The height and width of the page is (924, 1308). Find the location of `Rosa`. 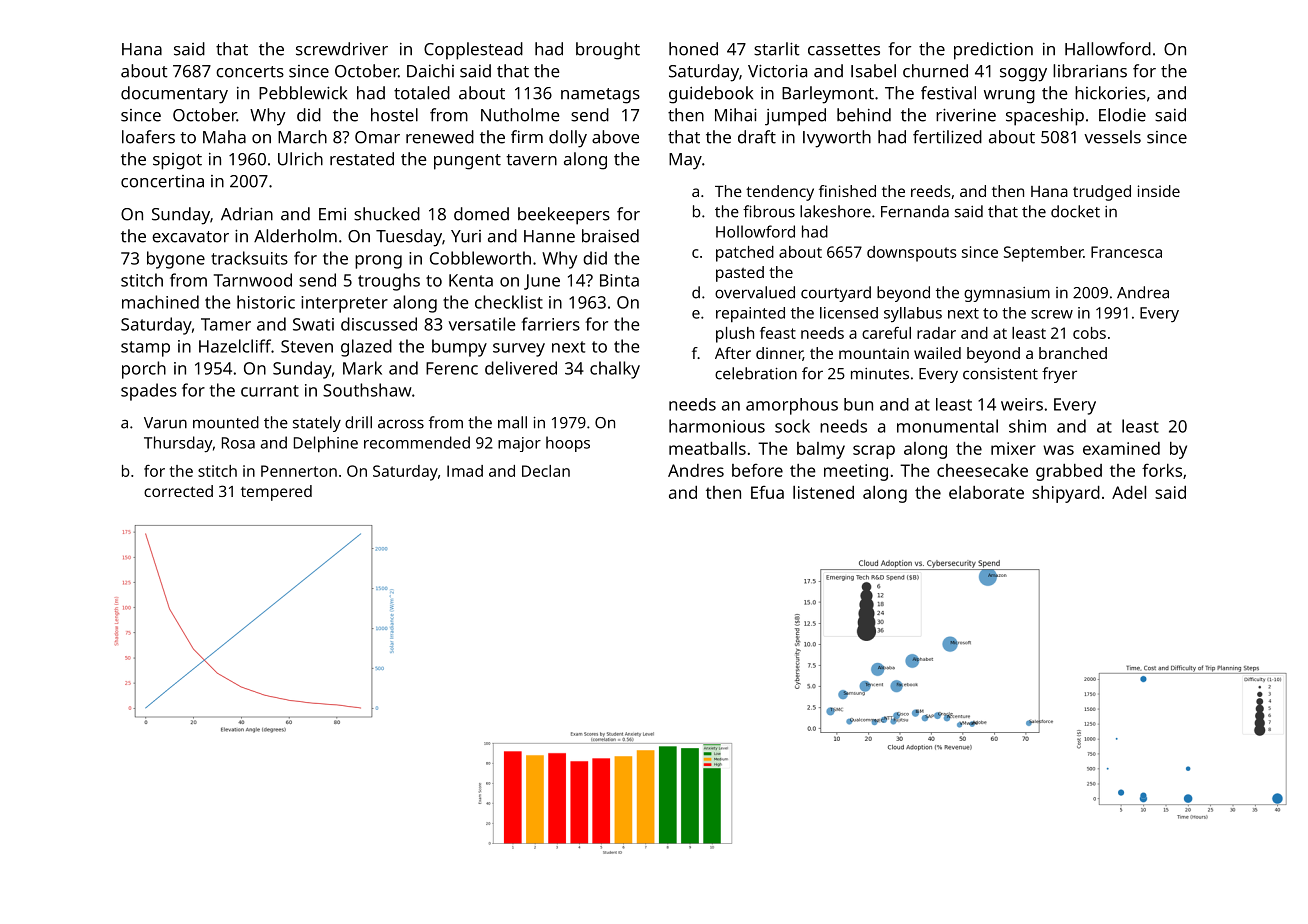

Rosa is located at coordinates (238, 443).
